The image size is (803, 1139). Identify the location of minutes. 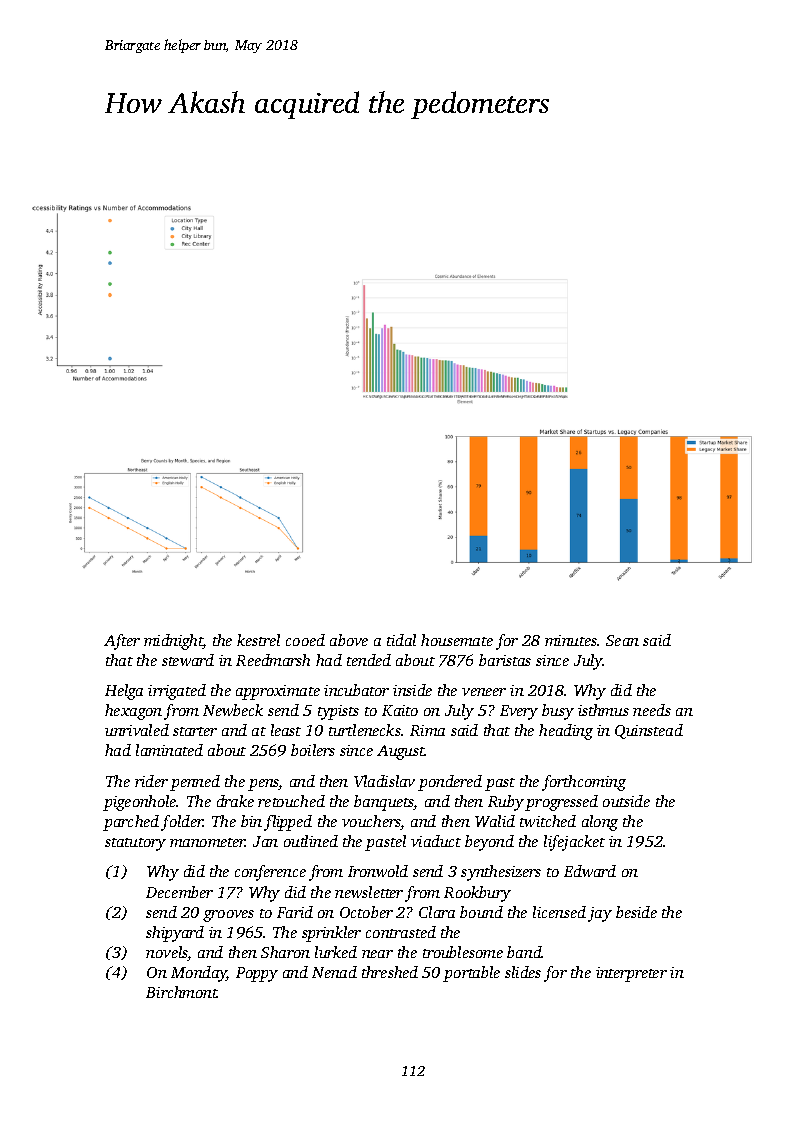
(571, 640).
